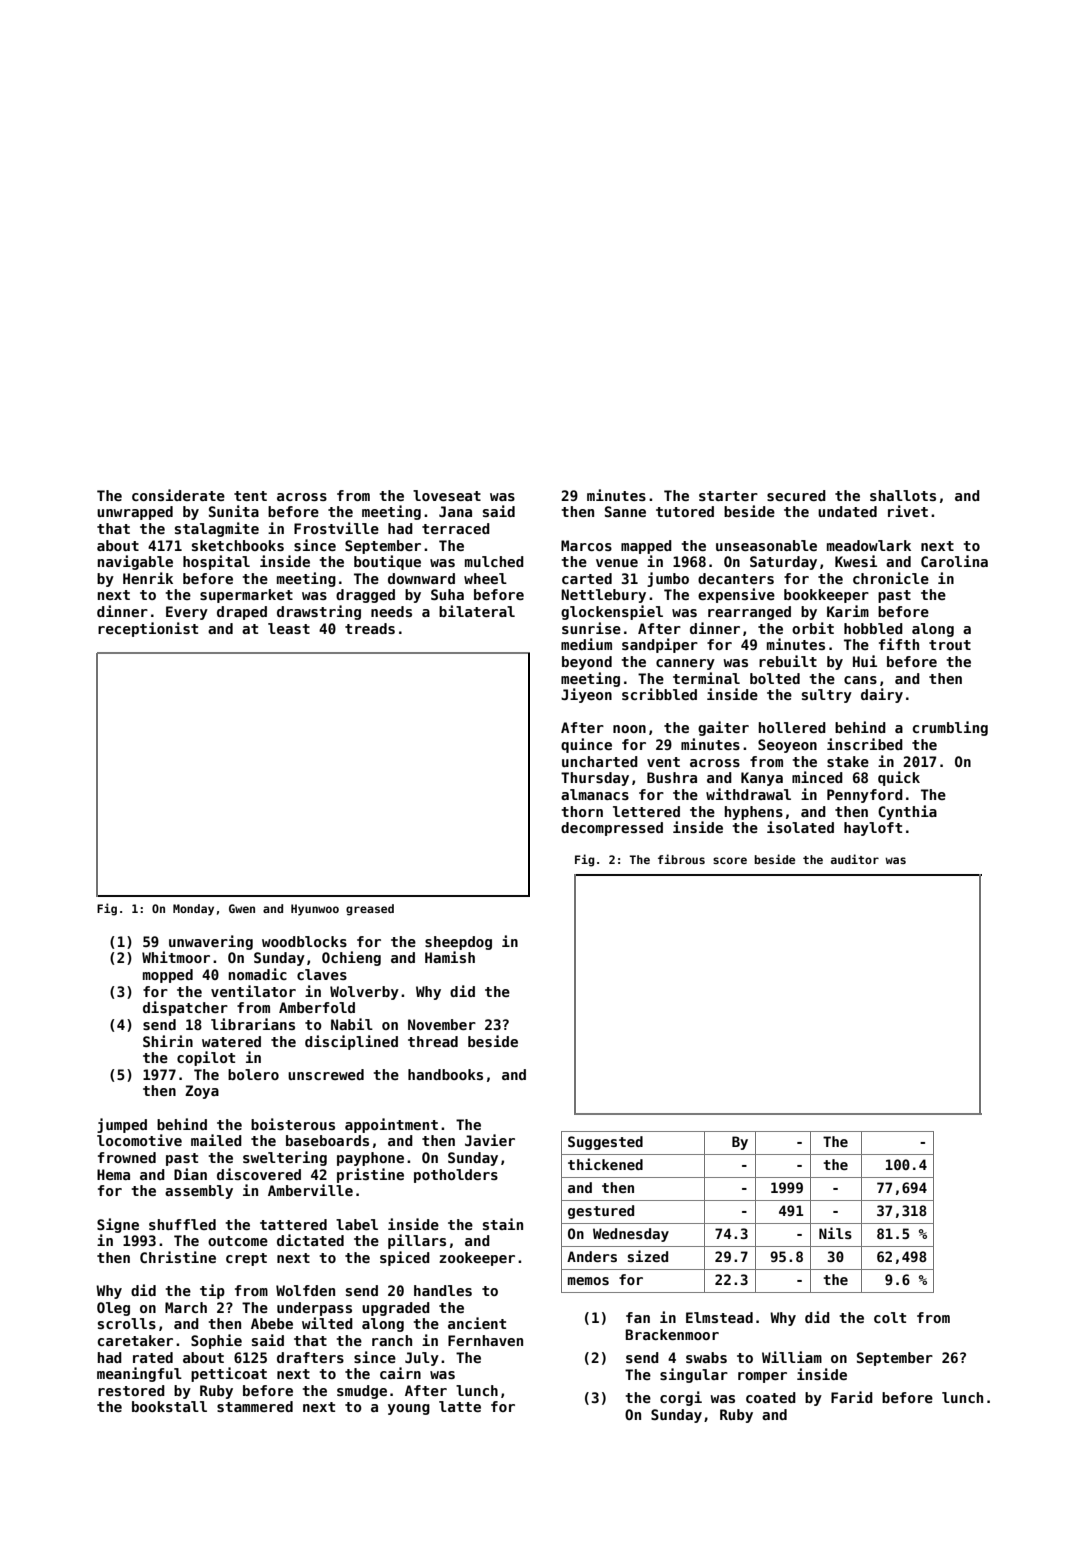 The image size is (1091, 1544). What do you see at coordinates (586, 545) in the image?
I see `Marcos` at bounding box center [586, 545].
